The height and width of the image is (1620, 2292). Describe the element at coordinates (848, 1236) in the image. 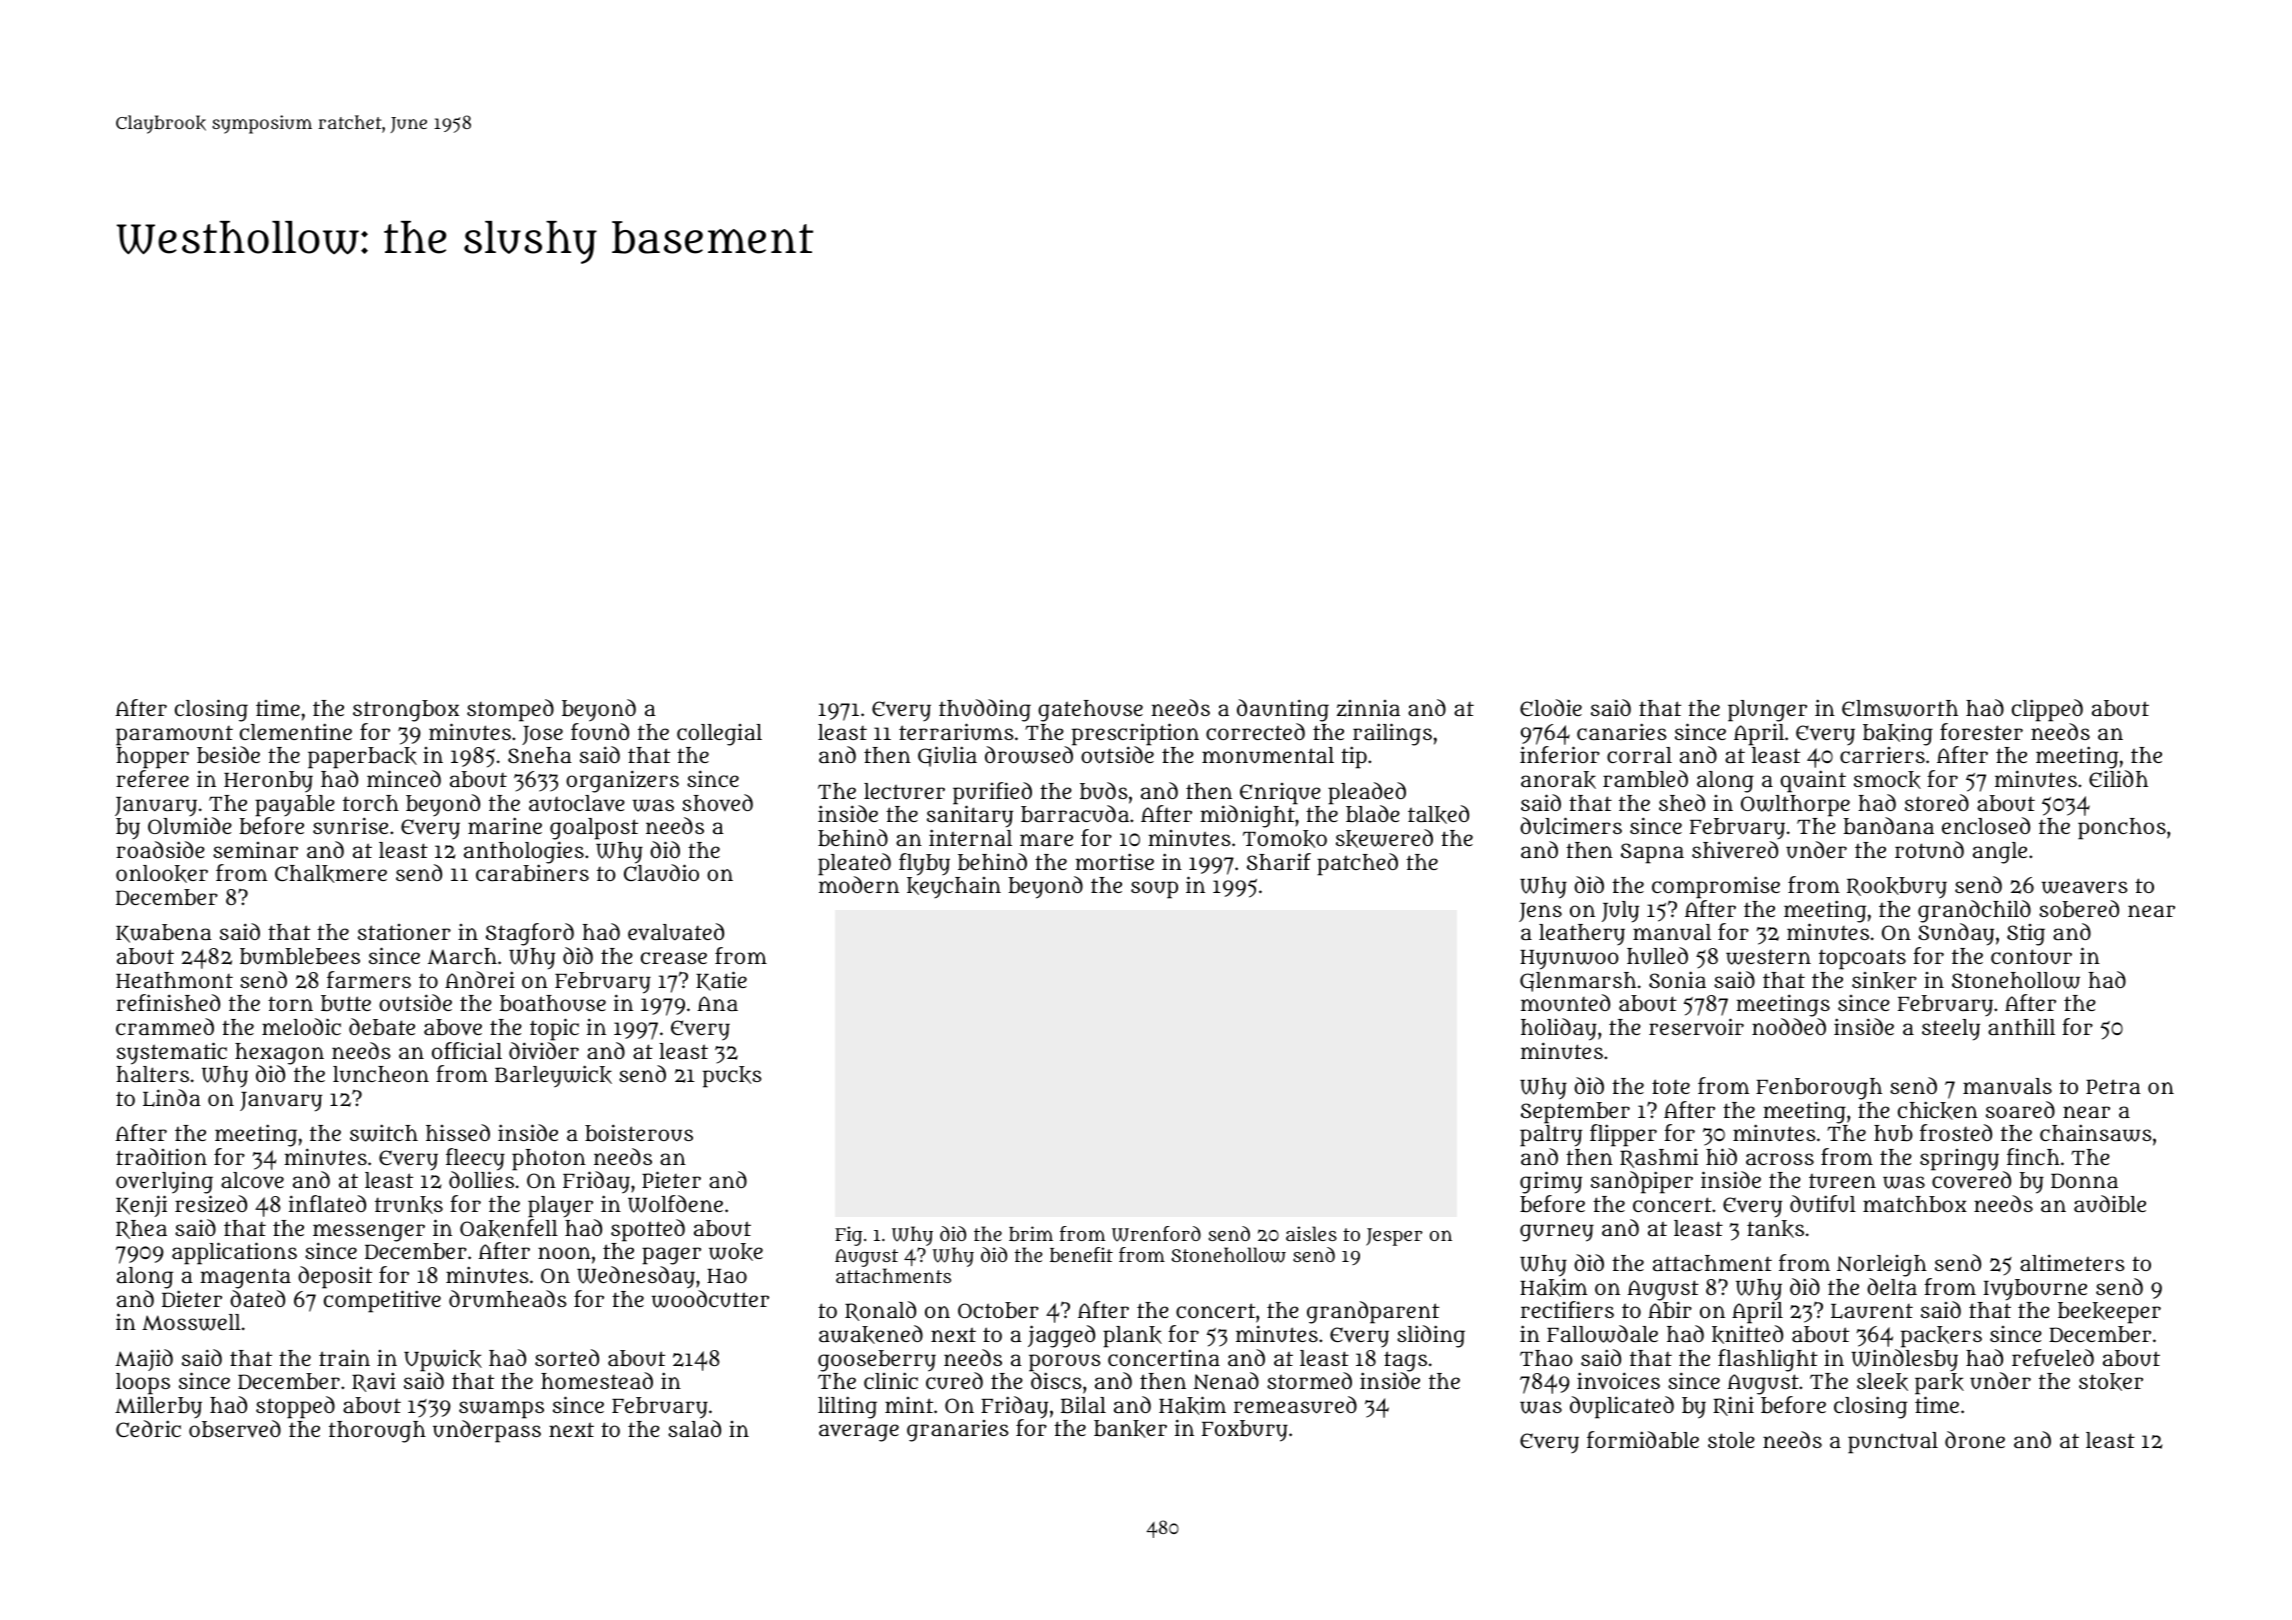

I see `Fig` at that location.
